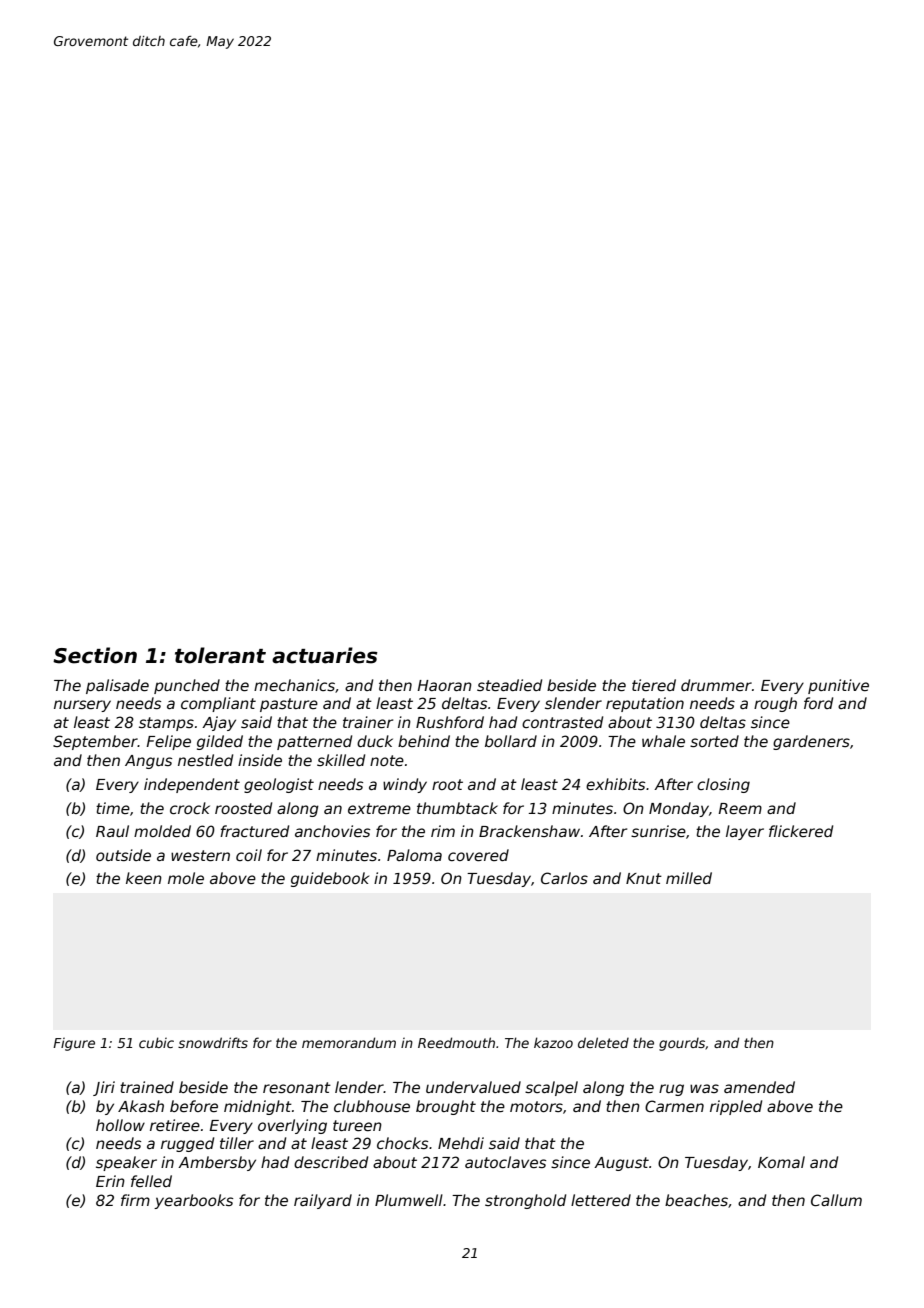  What do you see at coordinates (603, 1042) in the document?
I see `deleted` at bounding box center [603, 1042].
